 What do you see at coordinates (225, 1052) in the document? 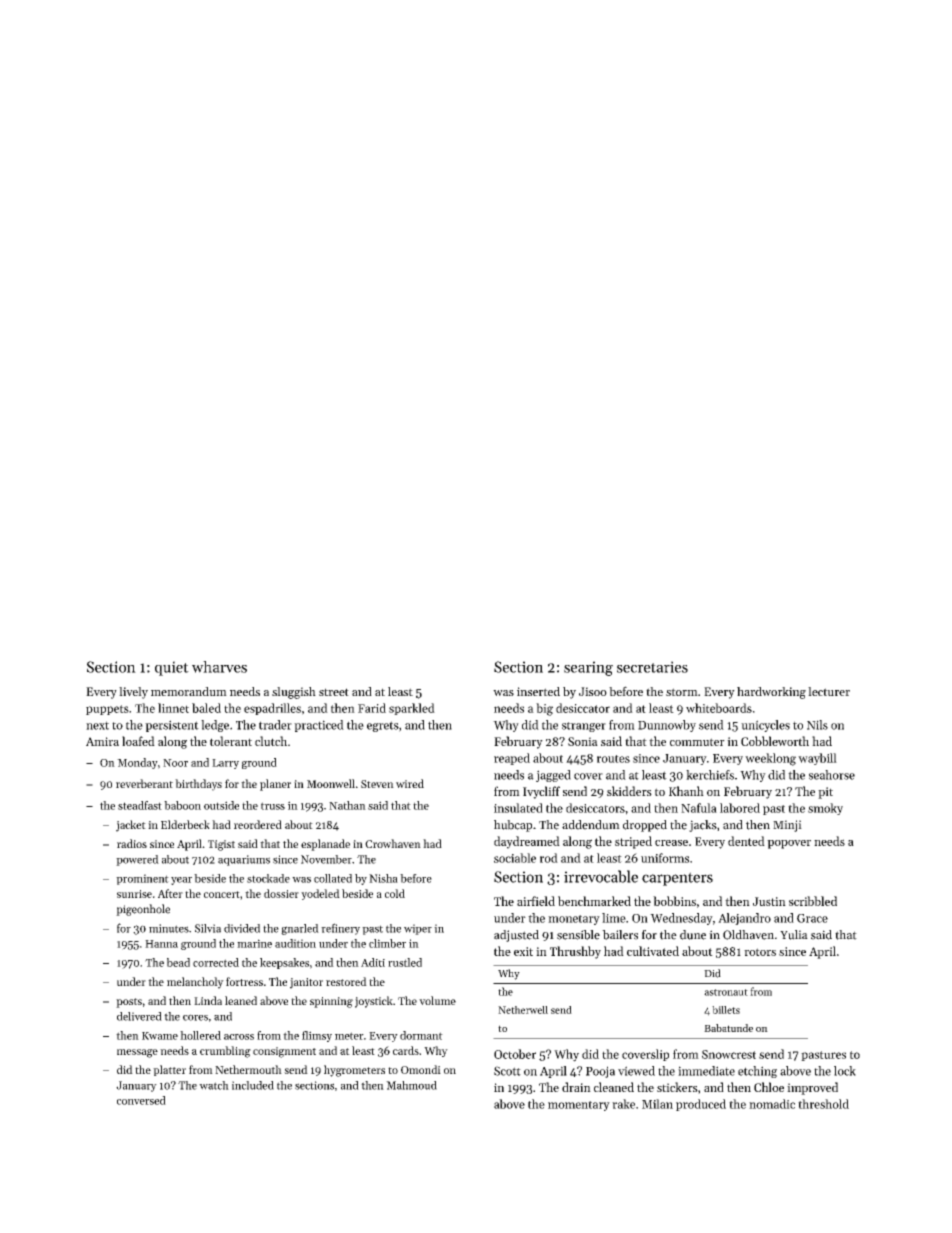
I see `crumbling` at bounding box center [225, 1052].
